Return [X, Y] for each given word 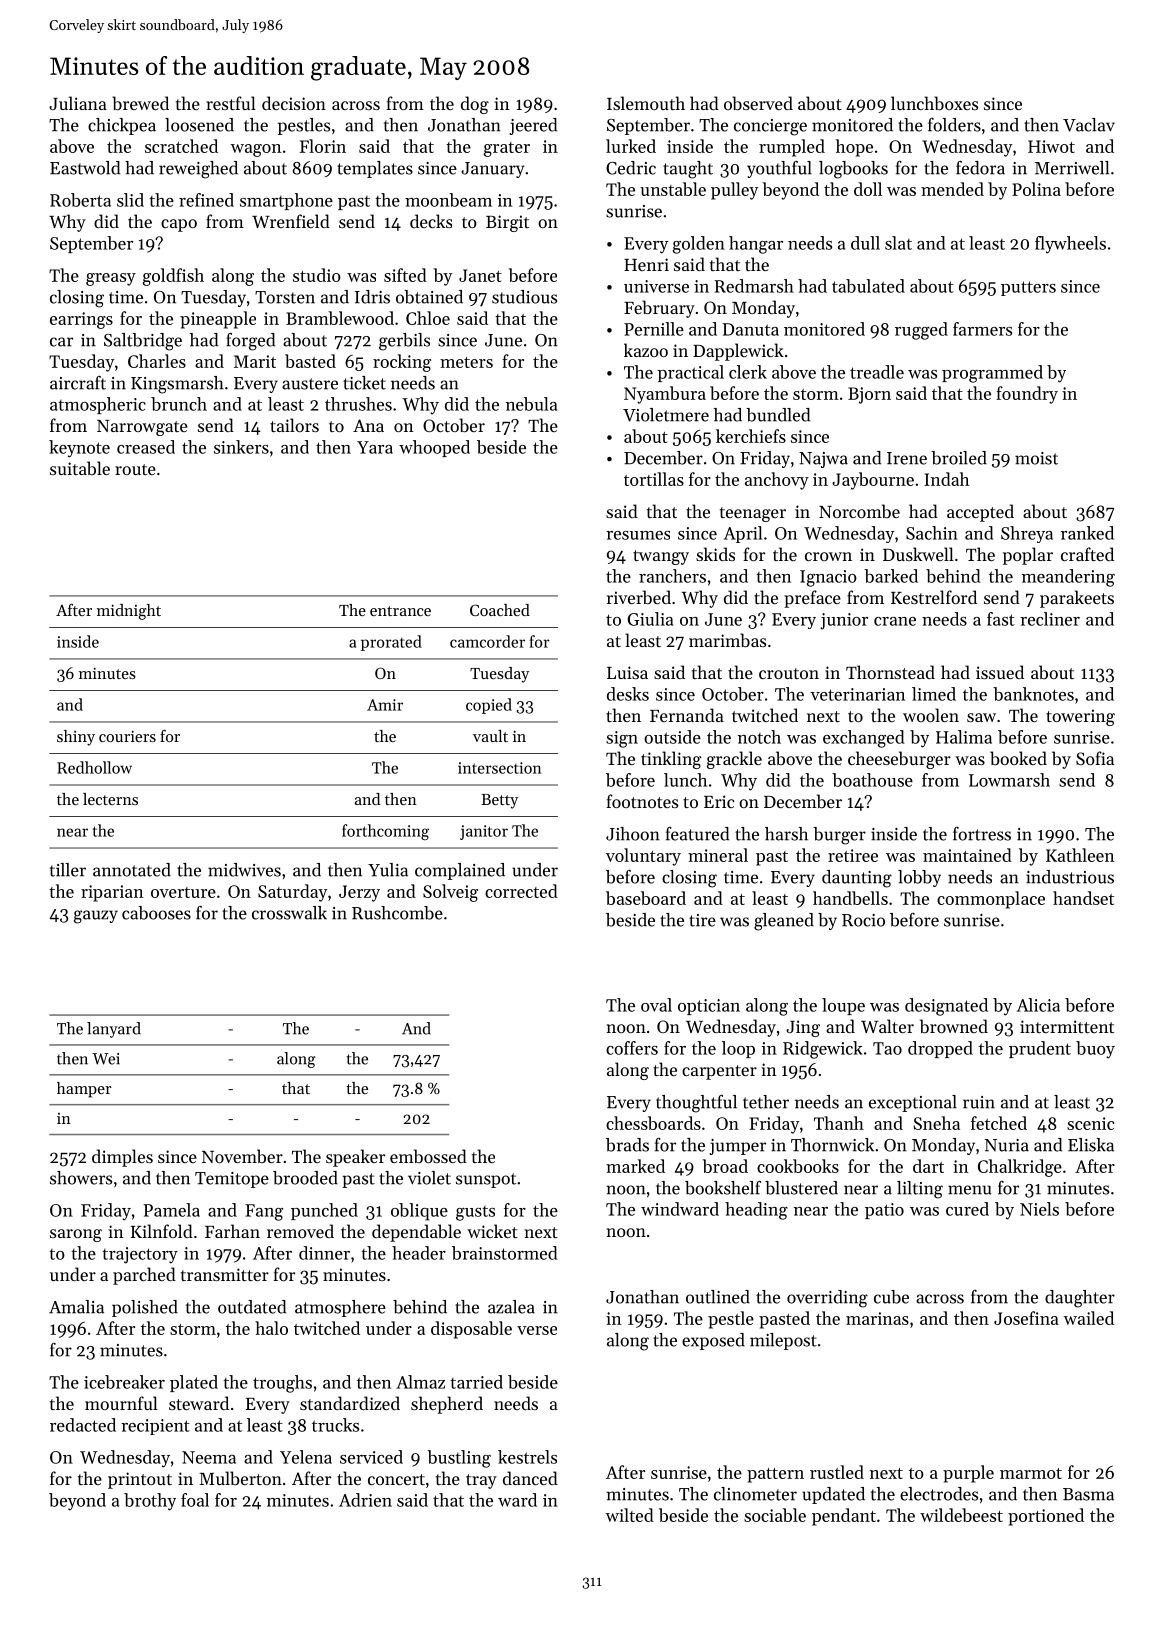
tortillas [654, 479]
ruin [979, 1102]
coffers [632, 1048]
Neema [209, 1457]
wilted [630, 1515]
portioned [1046, 1517]
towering [1080, 717]
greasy [111, 279]
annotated [132, 870]
